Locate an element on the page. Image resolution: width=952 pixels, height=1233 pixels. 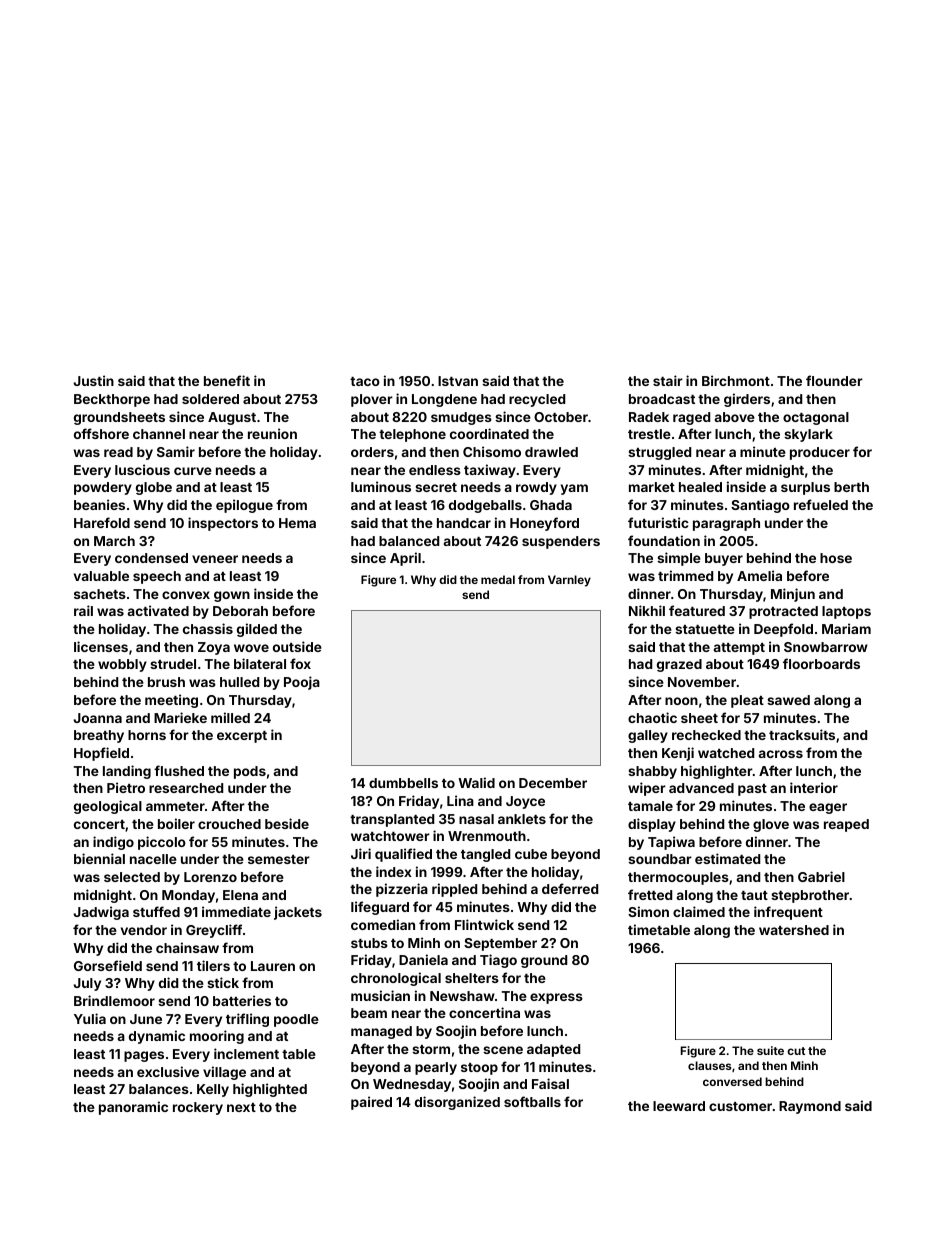
July is located at coordinates (87, 984).
